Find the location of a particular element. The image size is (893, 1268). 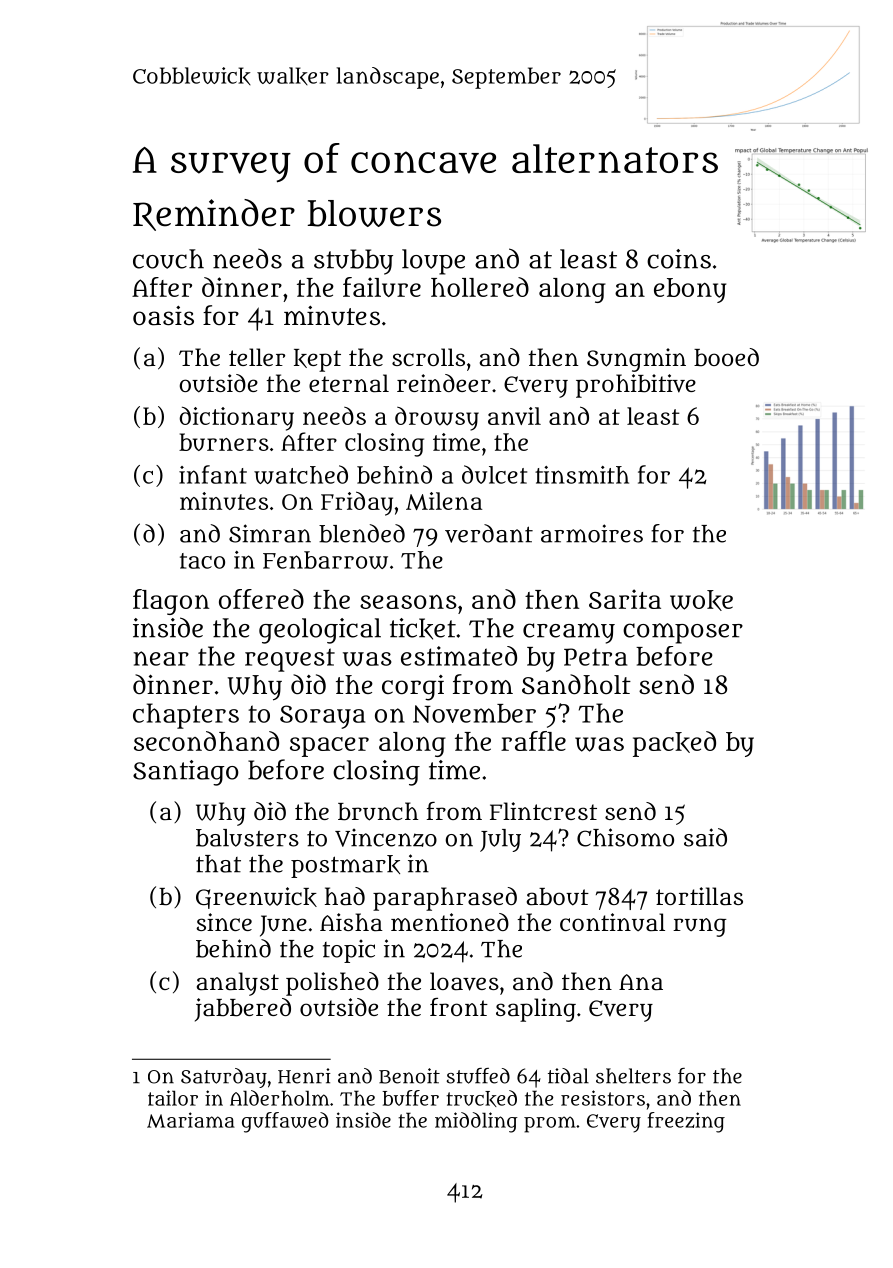

creamy is located at coordinates (569, 633).
